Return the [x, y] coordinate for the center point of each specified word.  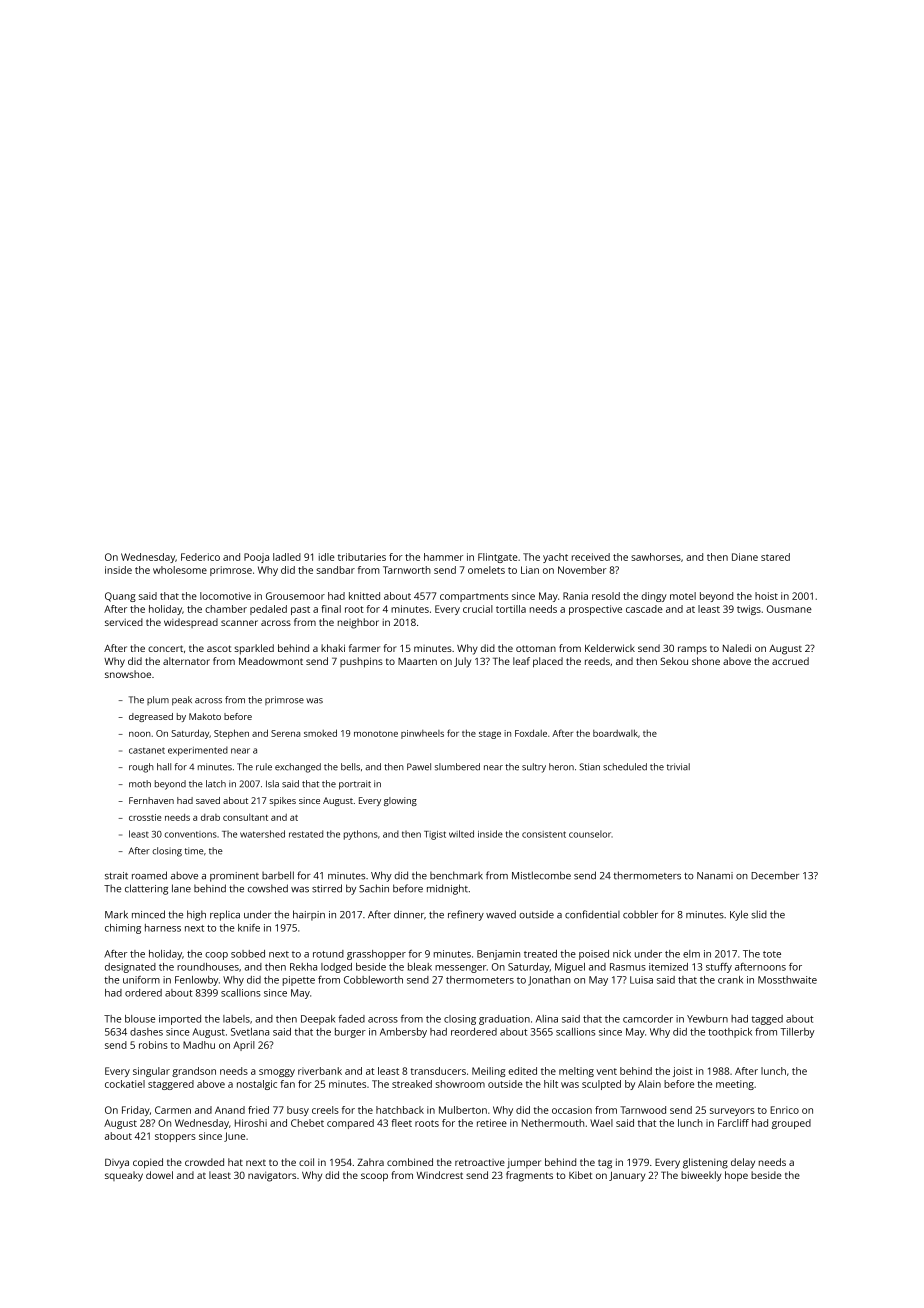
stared [775, 557]
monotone [376, 734]
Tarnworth [407, 570]
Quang [120, 597]
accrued [790, 661]
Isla [272, 784]
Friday [136, 1111]
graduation [504, 1020]
